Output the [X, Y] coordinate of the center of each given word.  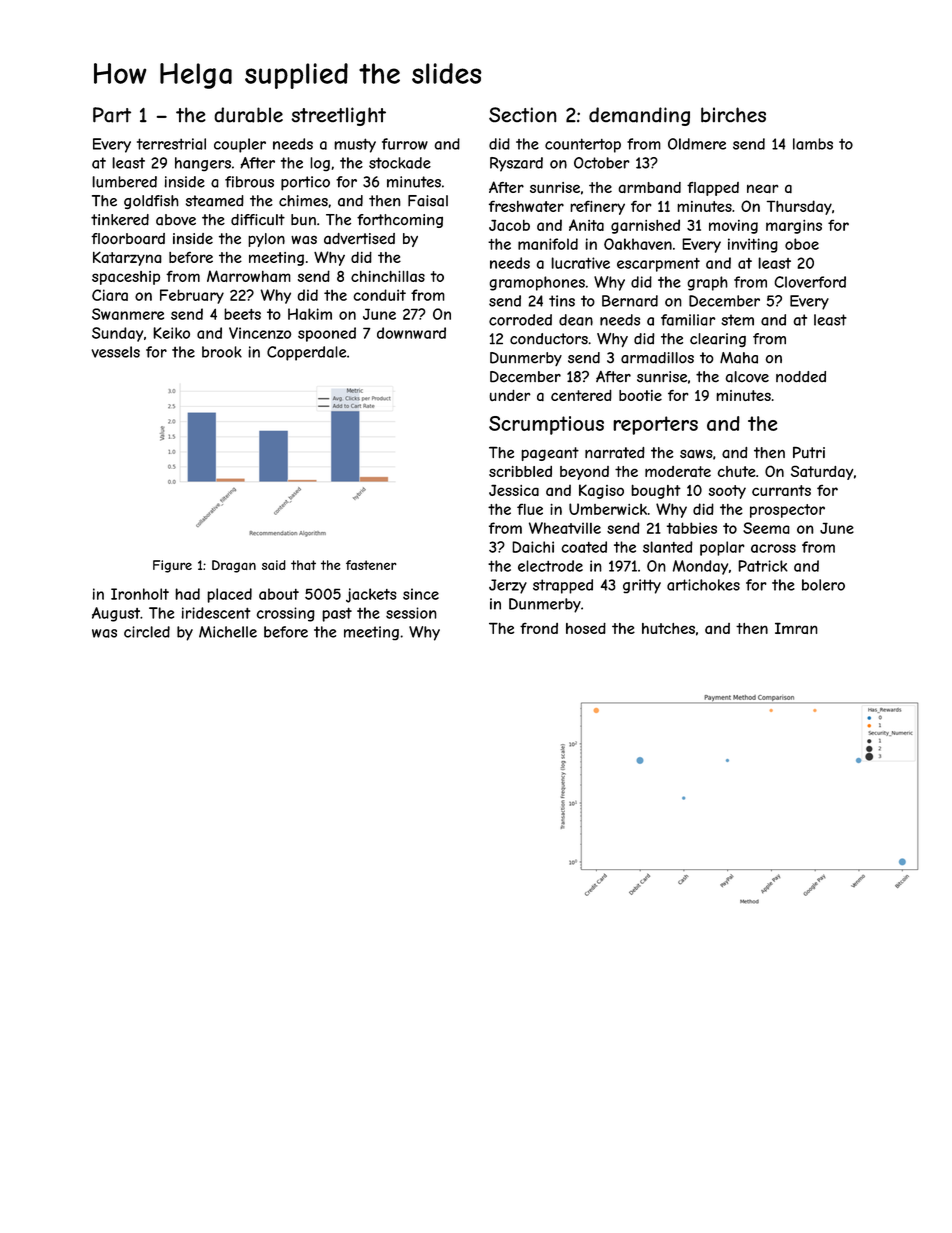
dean [576, 320]
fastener [371, 565]
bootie [640, 395]
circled [147, 632]
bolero [823, 585]
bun [303, 219]
